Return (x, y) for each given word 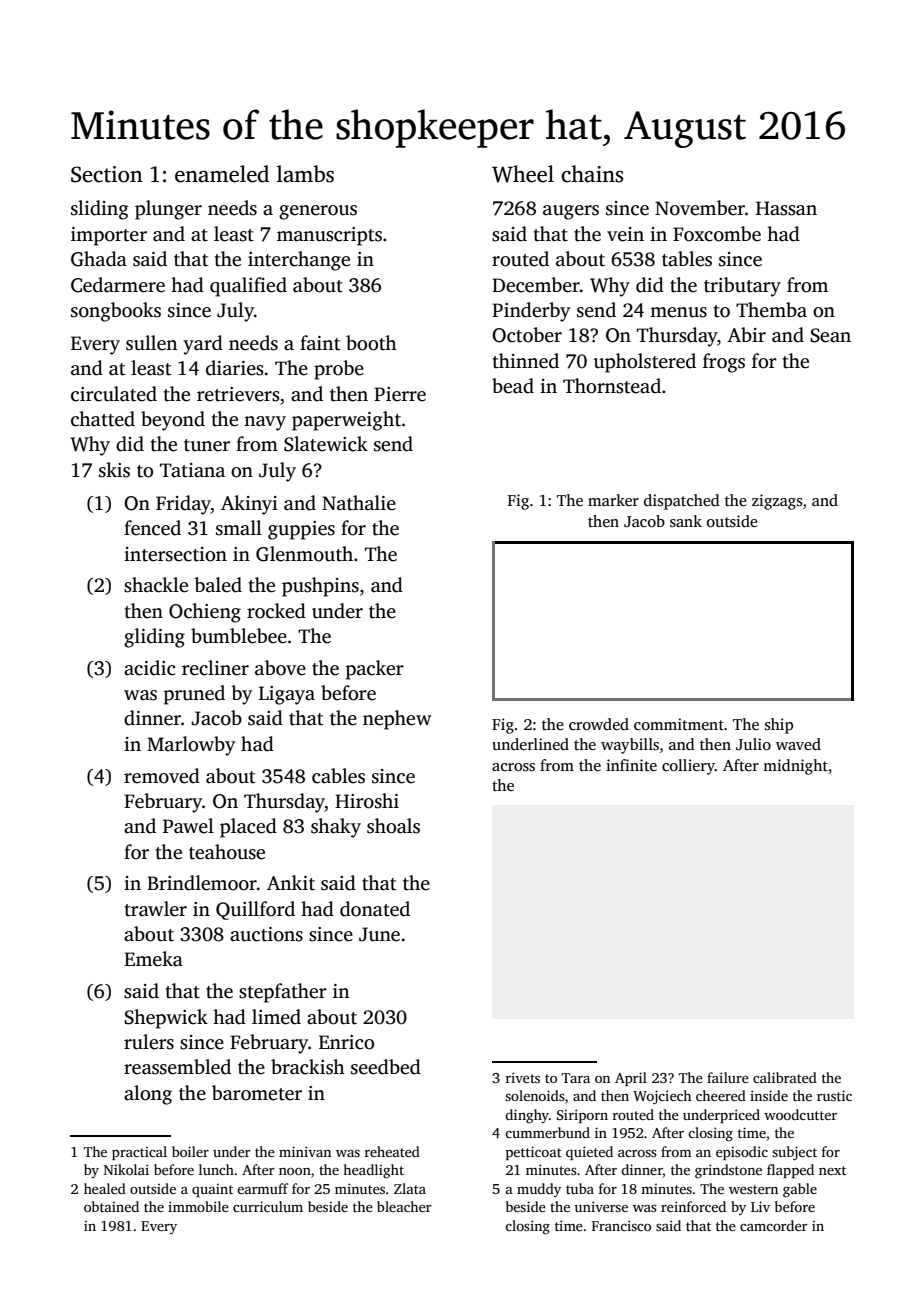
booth (371, 343)
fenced (152, 528)
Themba (771, 310)
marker (613, 500)
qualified (248, 287)
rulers (149, 1042)
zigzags (777, 502)
